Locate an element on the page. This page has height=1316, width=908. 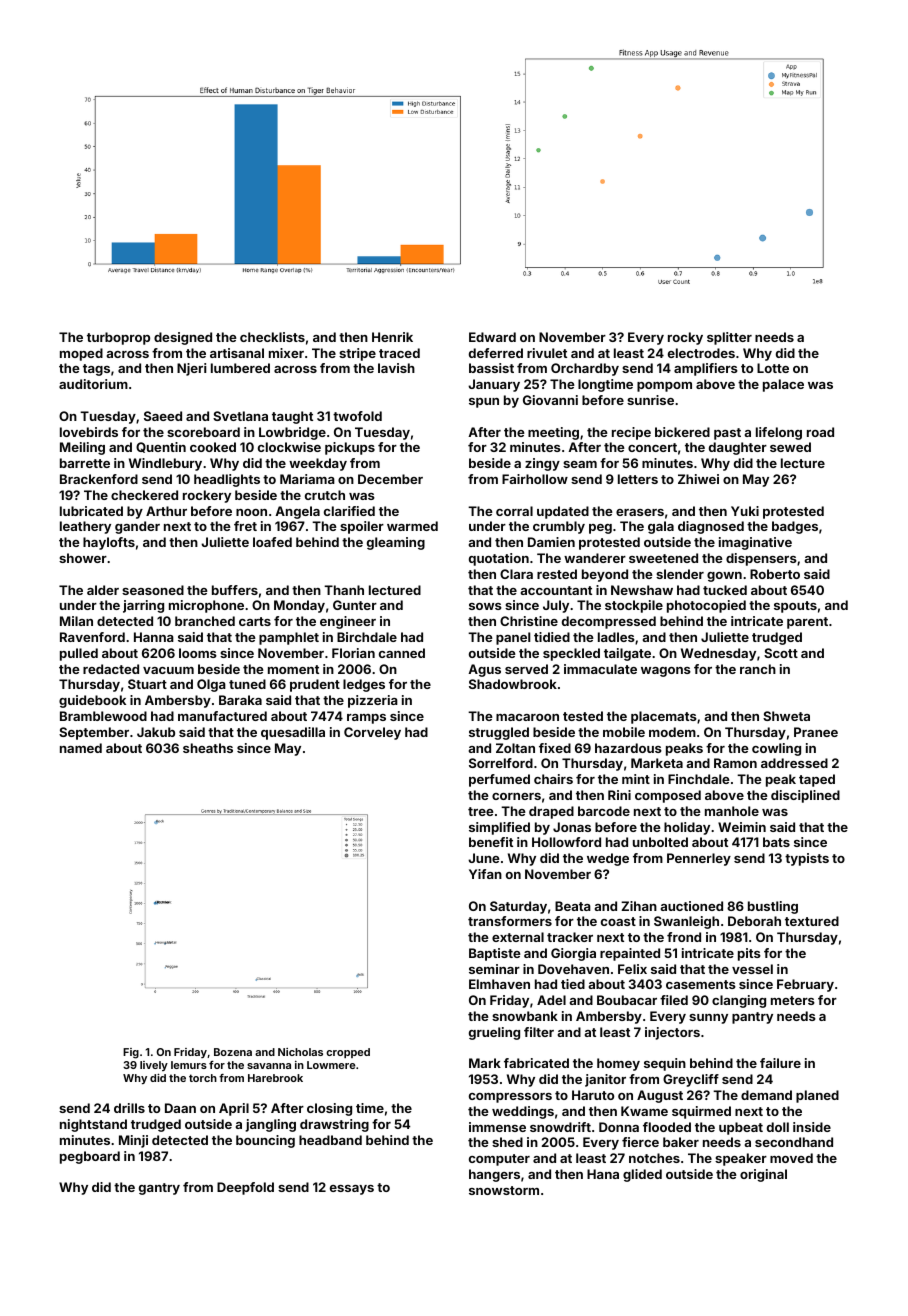
redacted is located at coordinates (111, 669).
